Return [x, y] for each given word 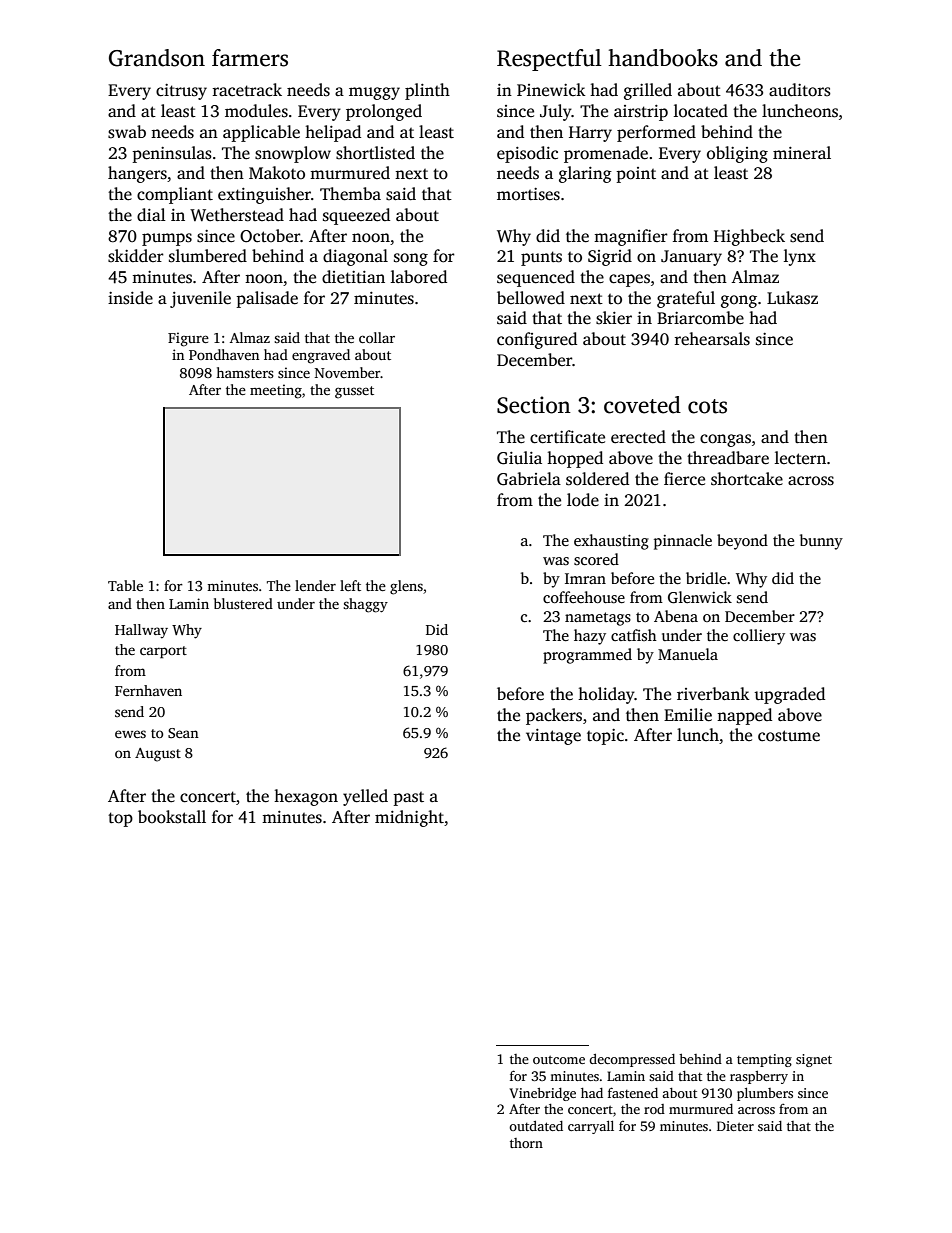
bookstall [172, 817]
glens [406, 587]
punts [541, 258]
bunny [821, 542]
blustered [243, 603]
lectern [800, 458]
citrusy [181, 92]
